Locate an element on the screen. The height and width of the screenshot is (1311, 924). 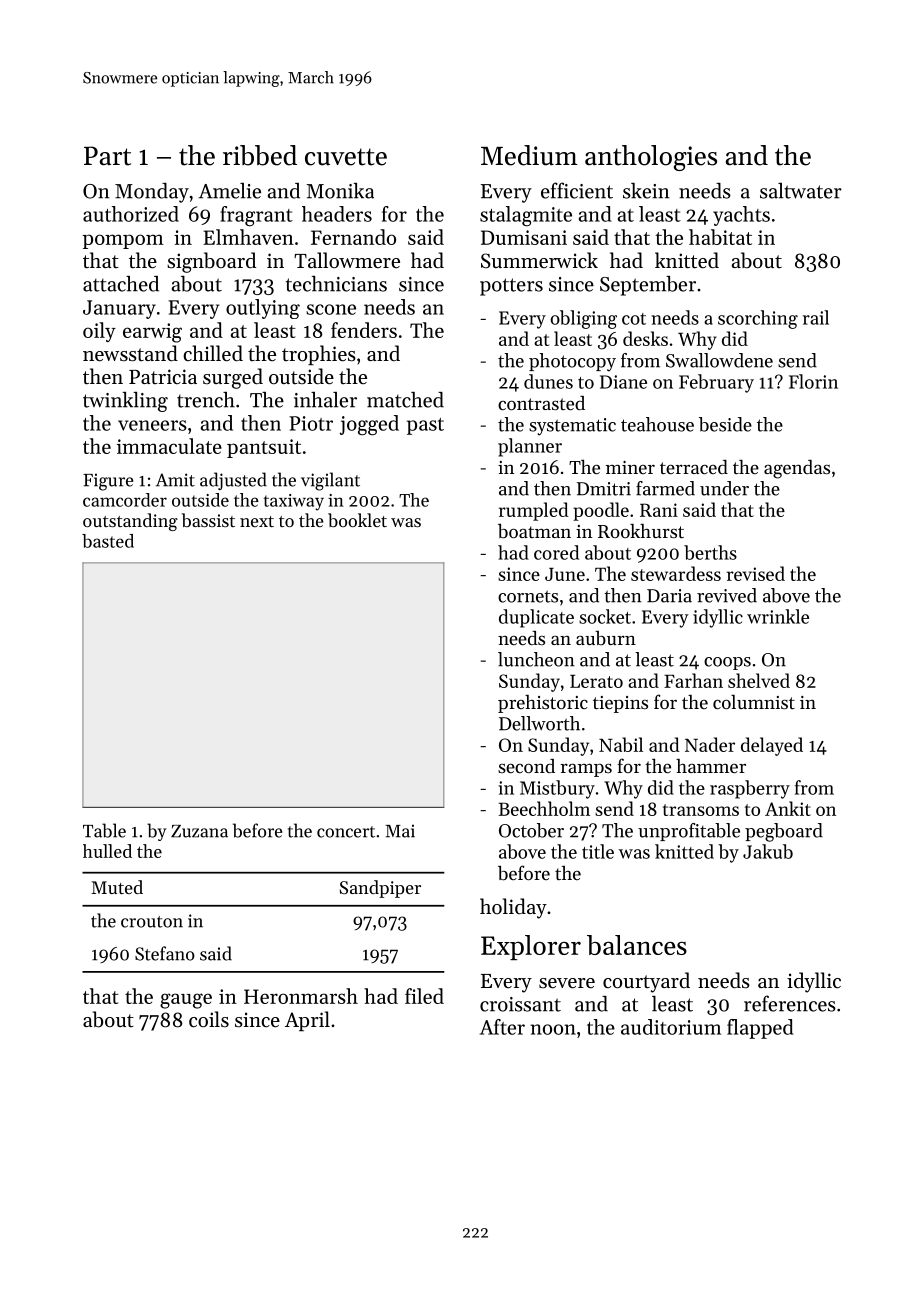
Monika is located at coordinates (340, 191).
